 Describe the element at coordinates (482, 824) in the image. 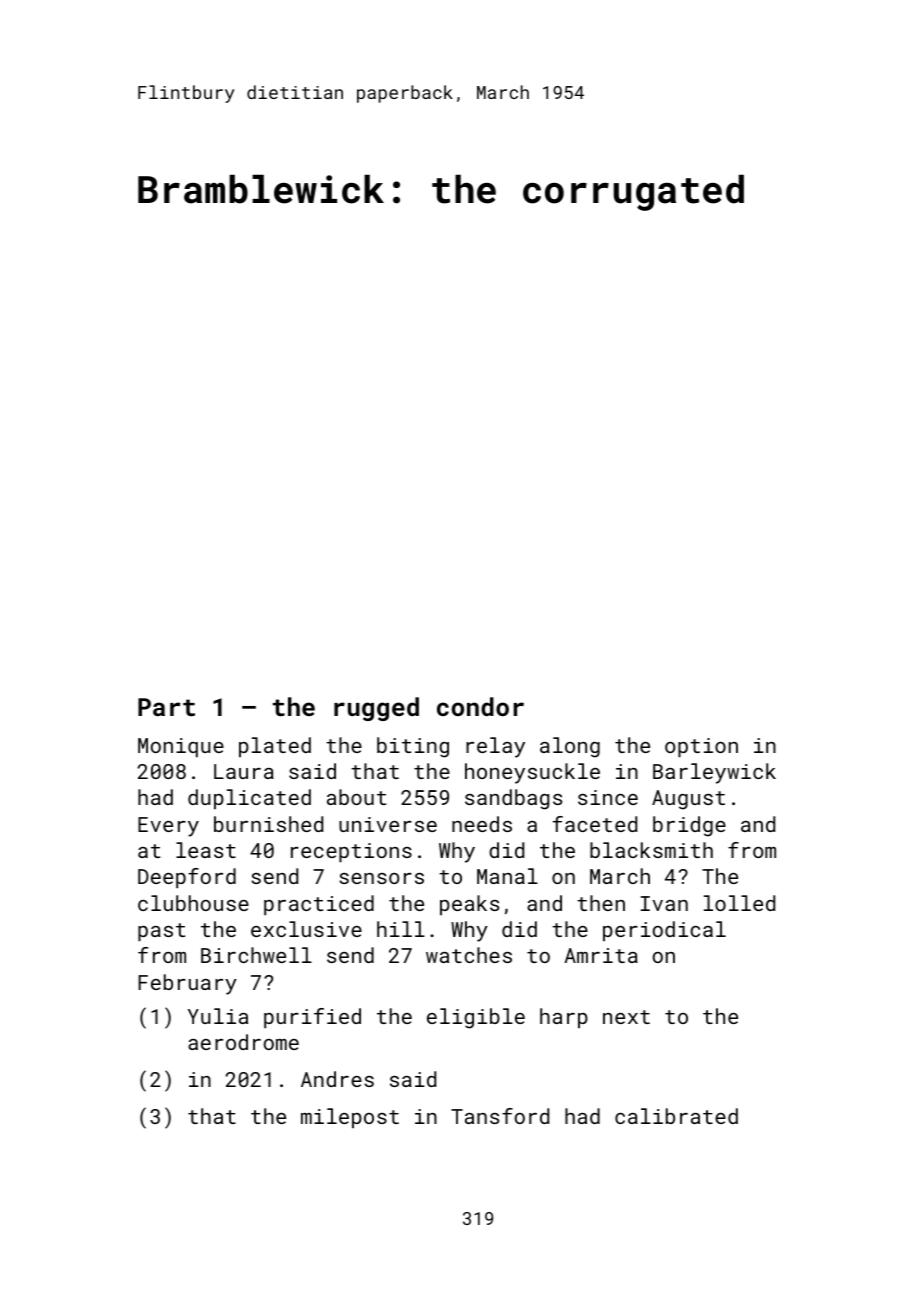

I see `needs` at that location.
